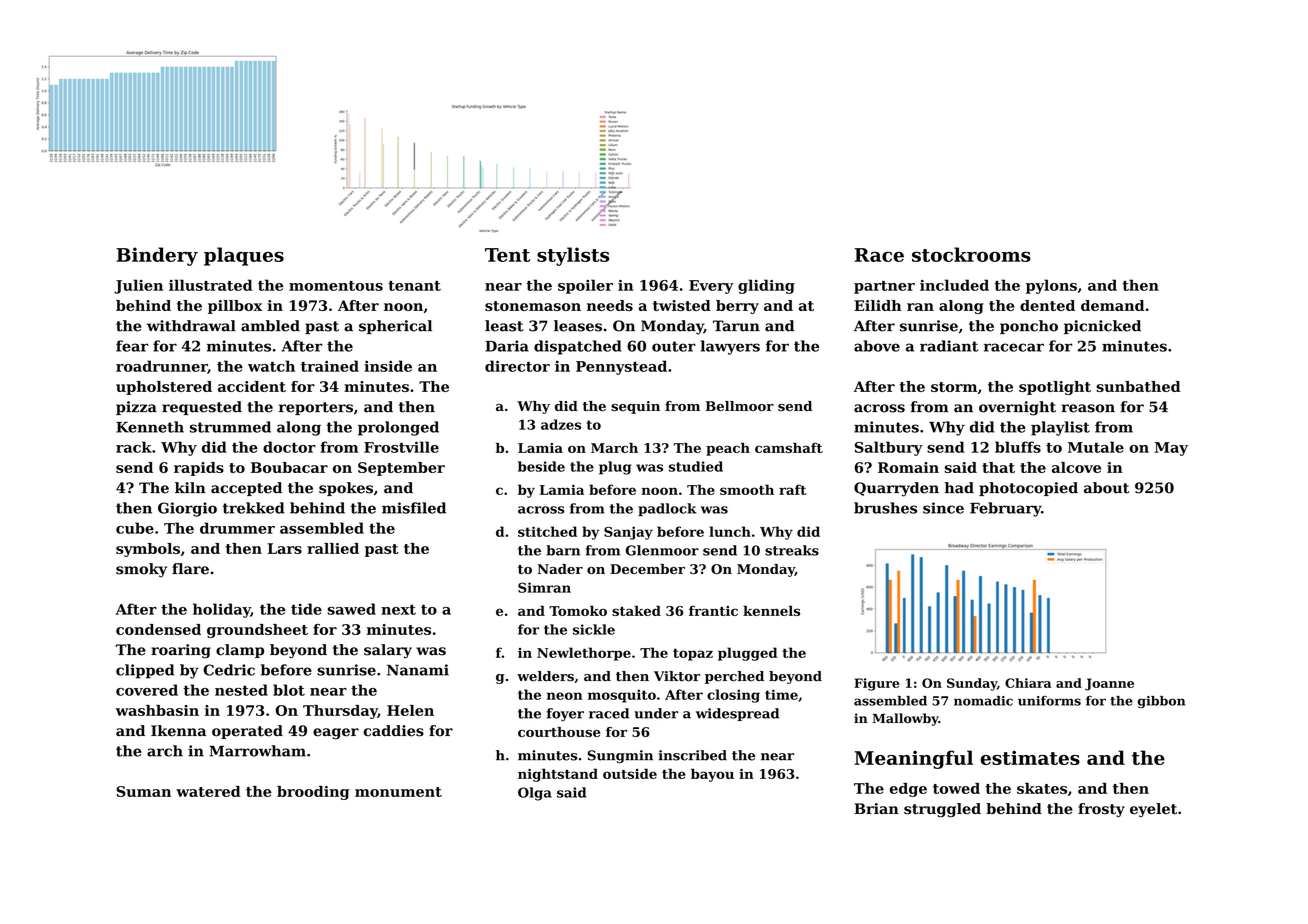 The image size is (1308, 924). Describe the element at coordinates (656, 713) in the image. I see `under` at that location.
